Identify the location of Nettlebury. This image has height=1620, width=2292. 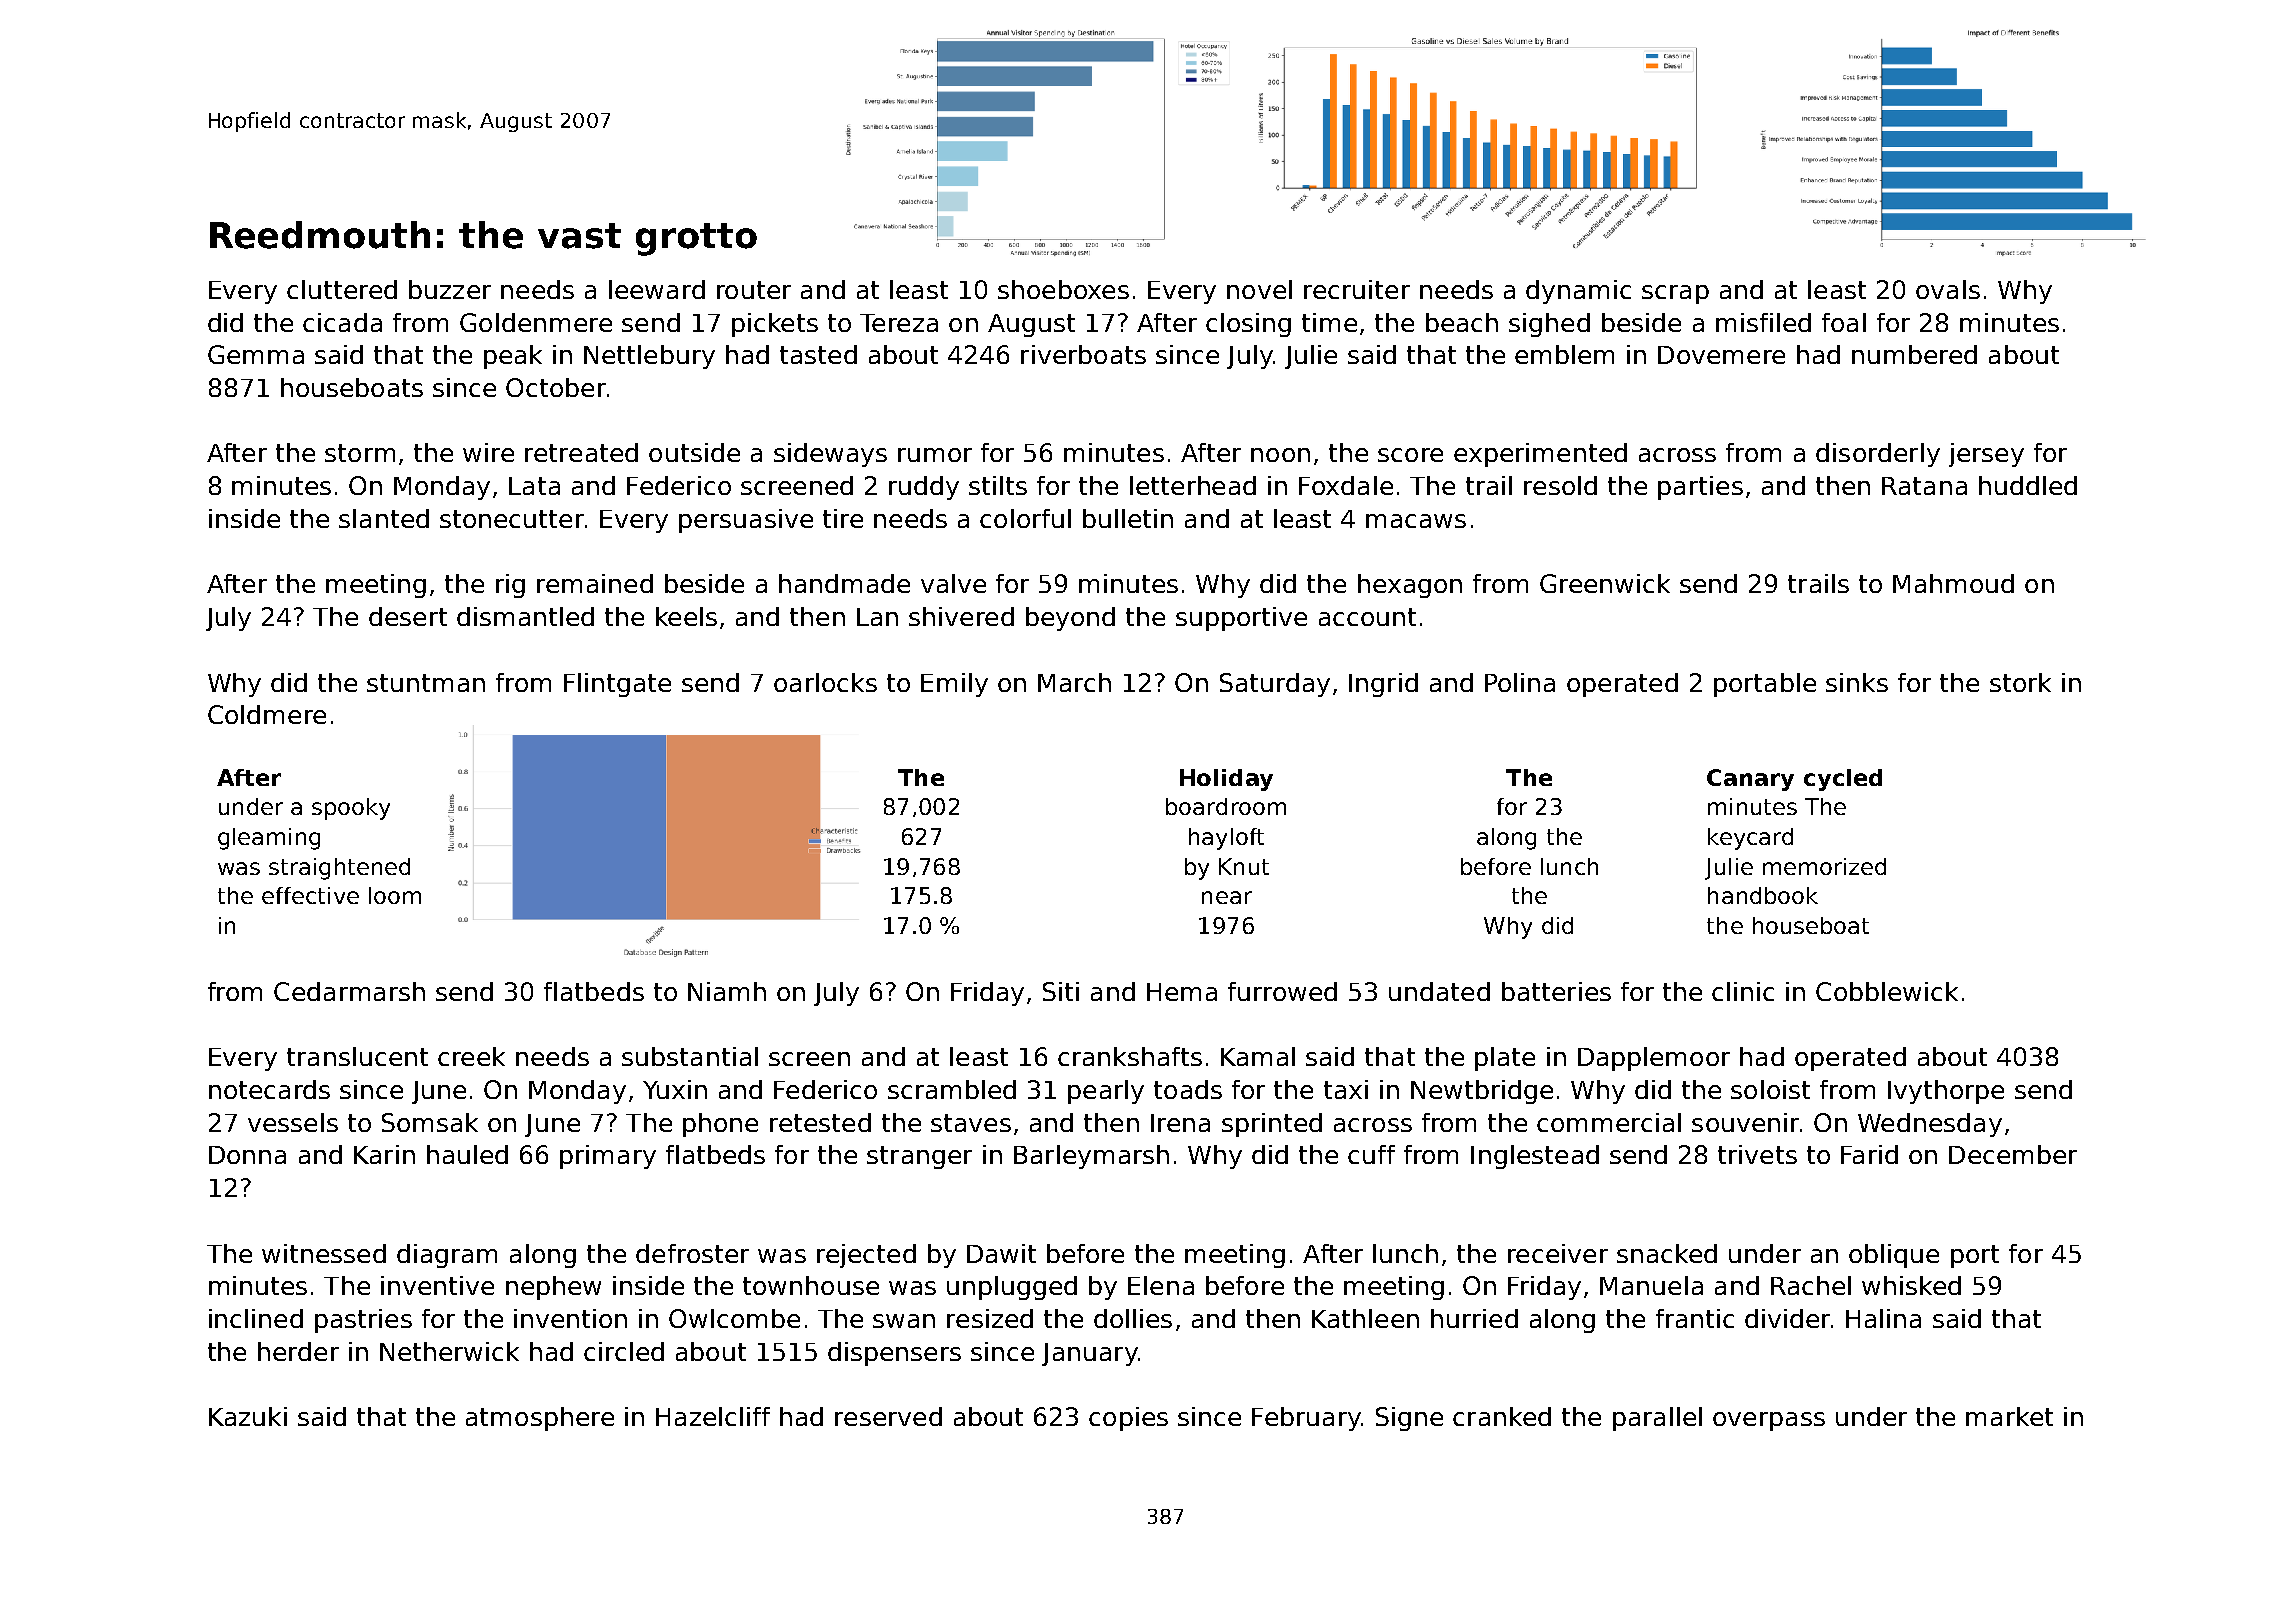
(649, 357).
